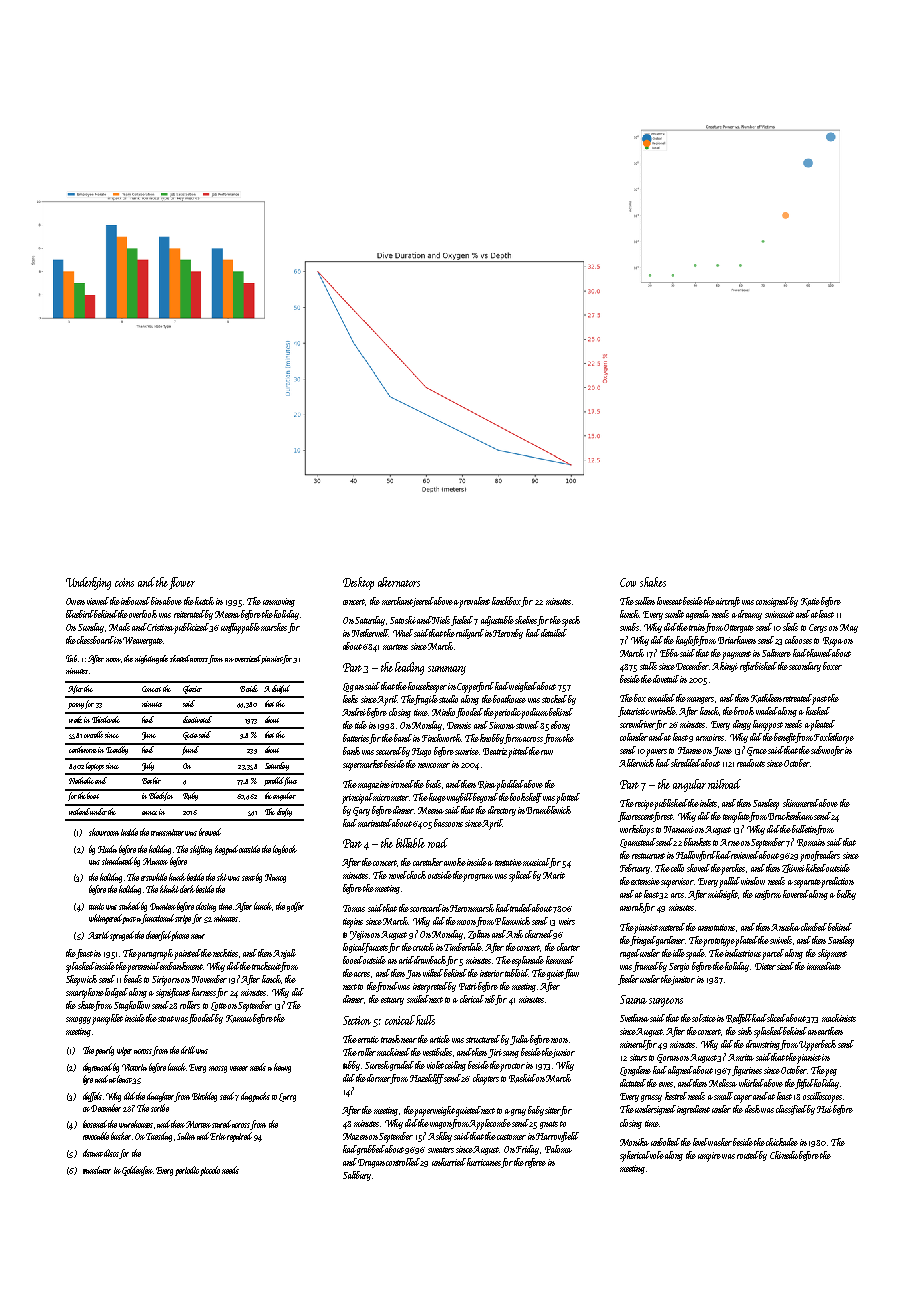 This screenshot has width=924, height=1308. I want to click on extensive, so click(645, 881).
